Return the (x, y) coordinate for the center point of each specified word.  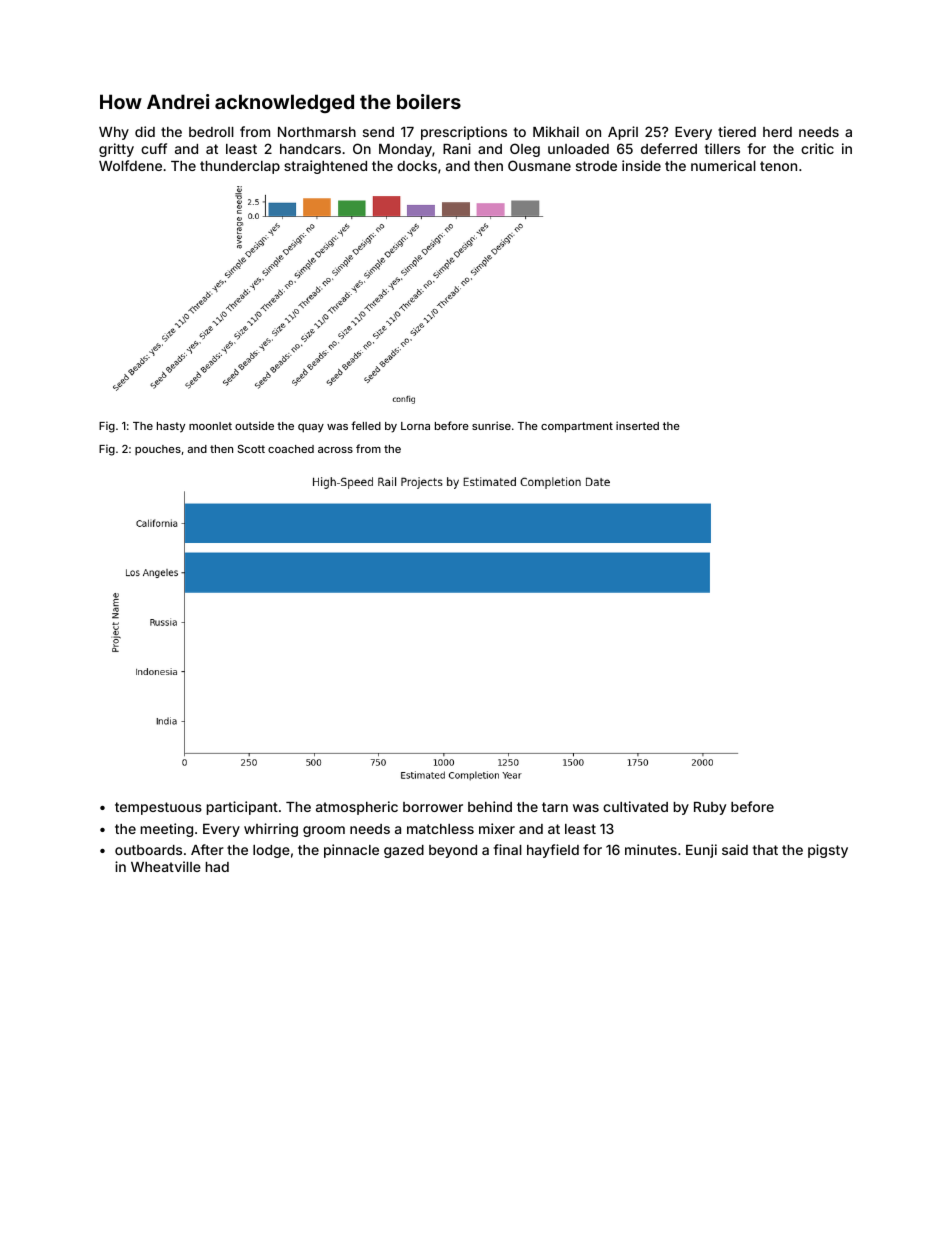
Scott (251, 449)
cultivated (635, 806)
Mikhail (556, 131)
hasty (171, 427)
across (335, 450)
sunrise (491, 425)
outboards (148, 850)
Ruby (710, 808)
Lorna (415, 426)
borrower (433, 807)
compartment (577, 427)
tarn (555, 807)
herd (777, 132)
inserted (637, 425)
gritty (116, 150)
